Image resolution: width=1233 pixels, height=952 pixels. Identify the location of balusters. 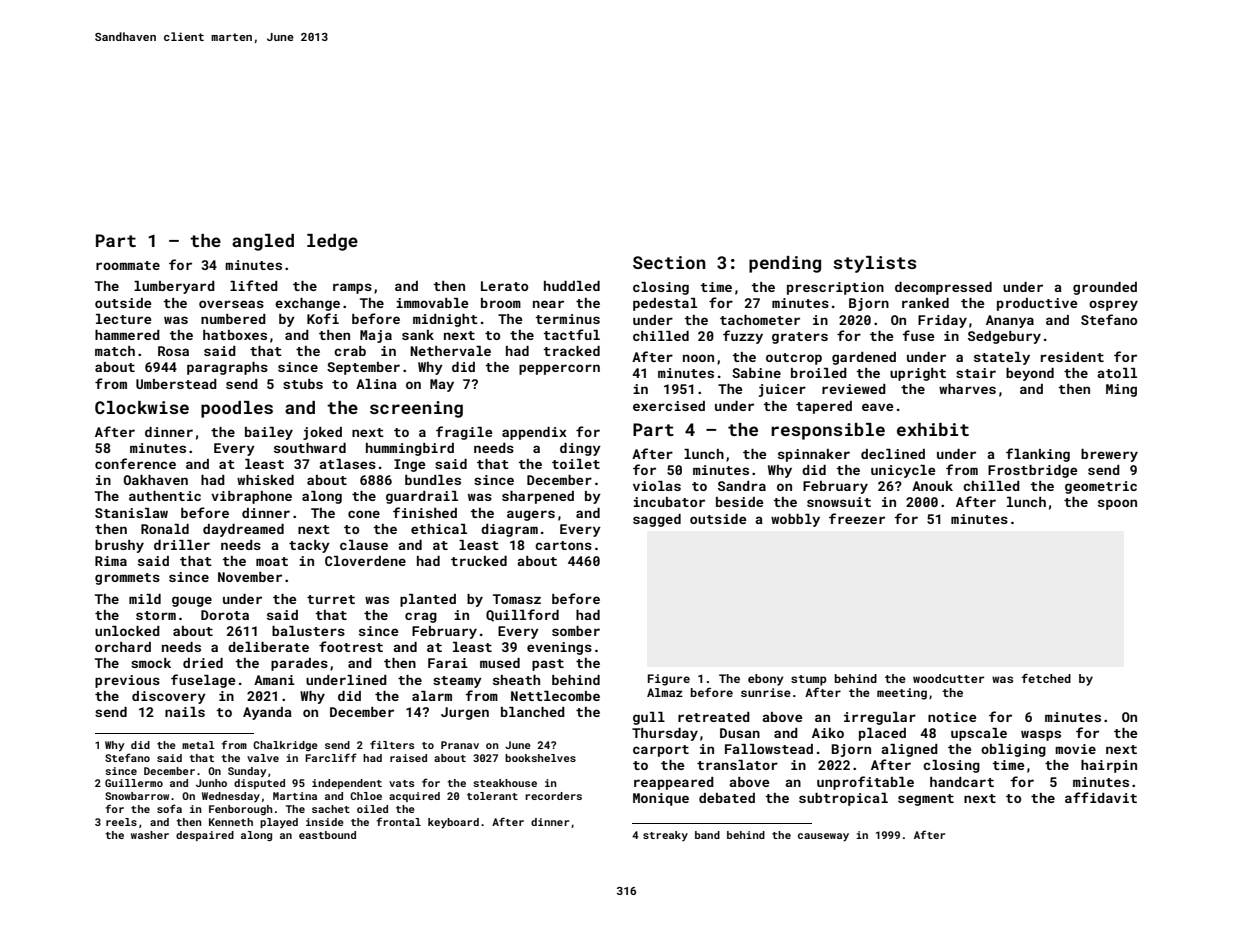
(308, 631).
